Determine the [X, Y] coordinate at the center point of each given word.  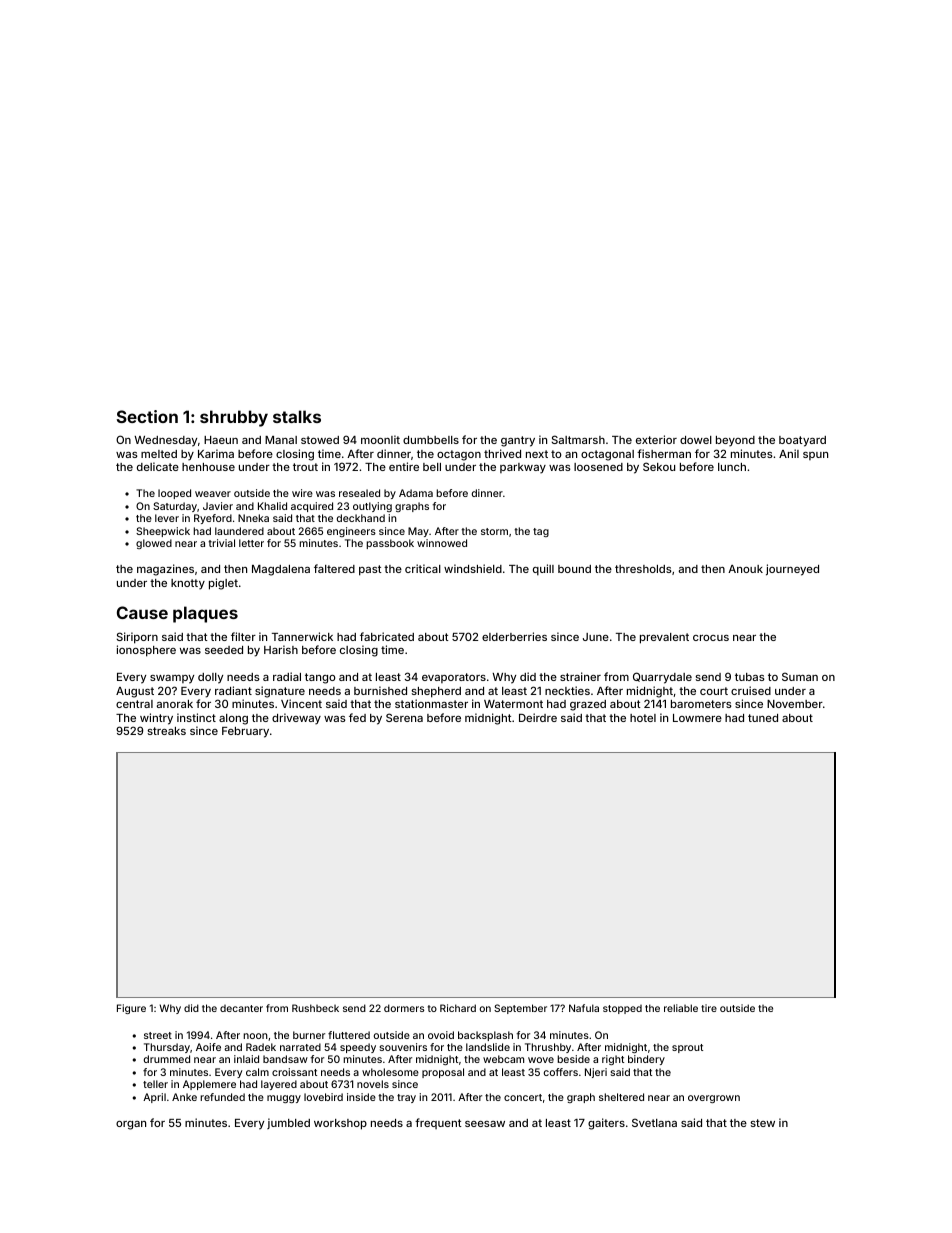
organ [131, 1125]
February [245, 732]
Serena [404, 717]
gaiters [606, 1124]
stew [762, 1123]
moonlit [380, 439]
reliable [681, 1008]
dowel [696, 440]
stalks [297, 416]
